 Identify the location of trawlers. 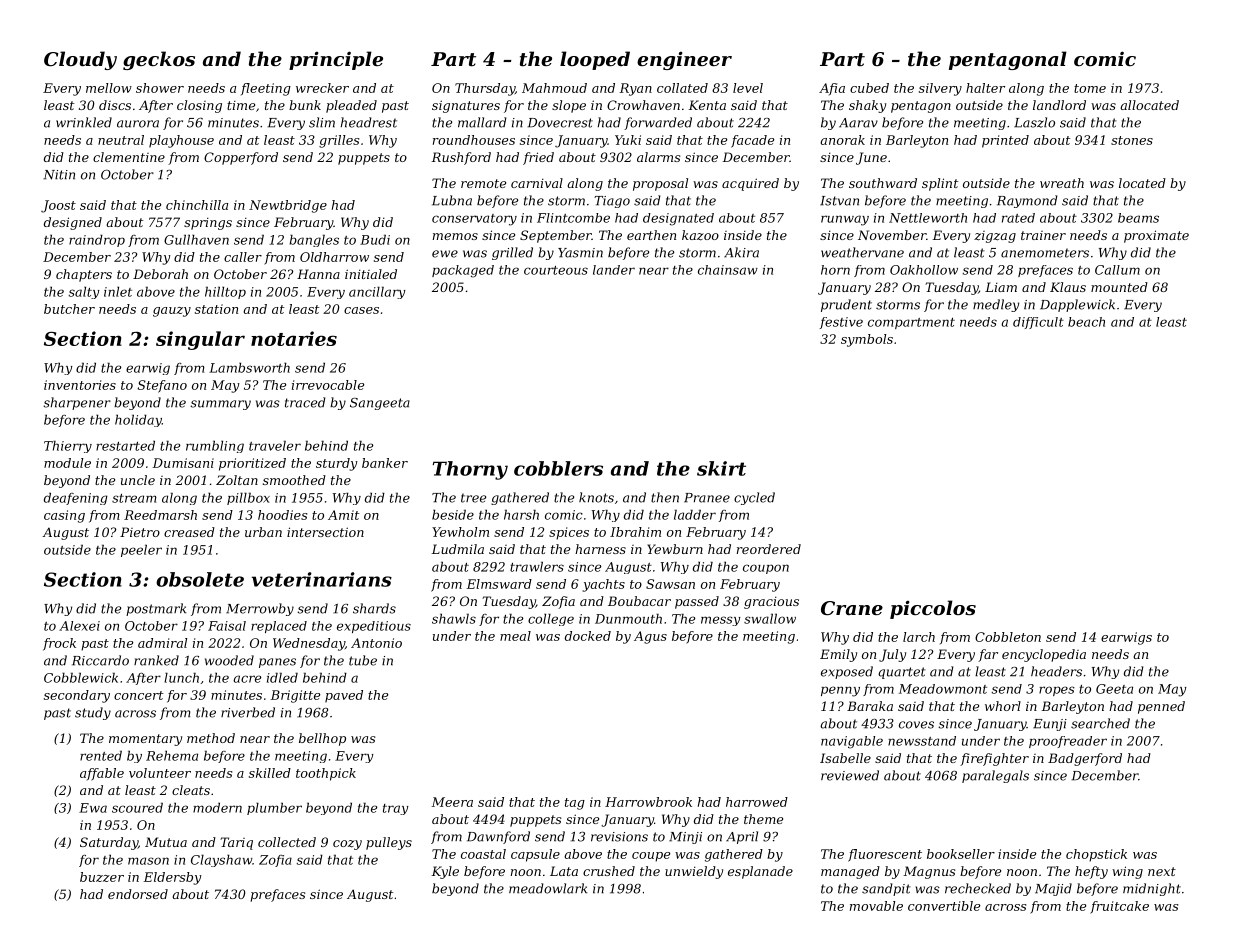
(537, 566).
